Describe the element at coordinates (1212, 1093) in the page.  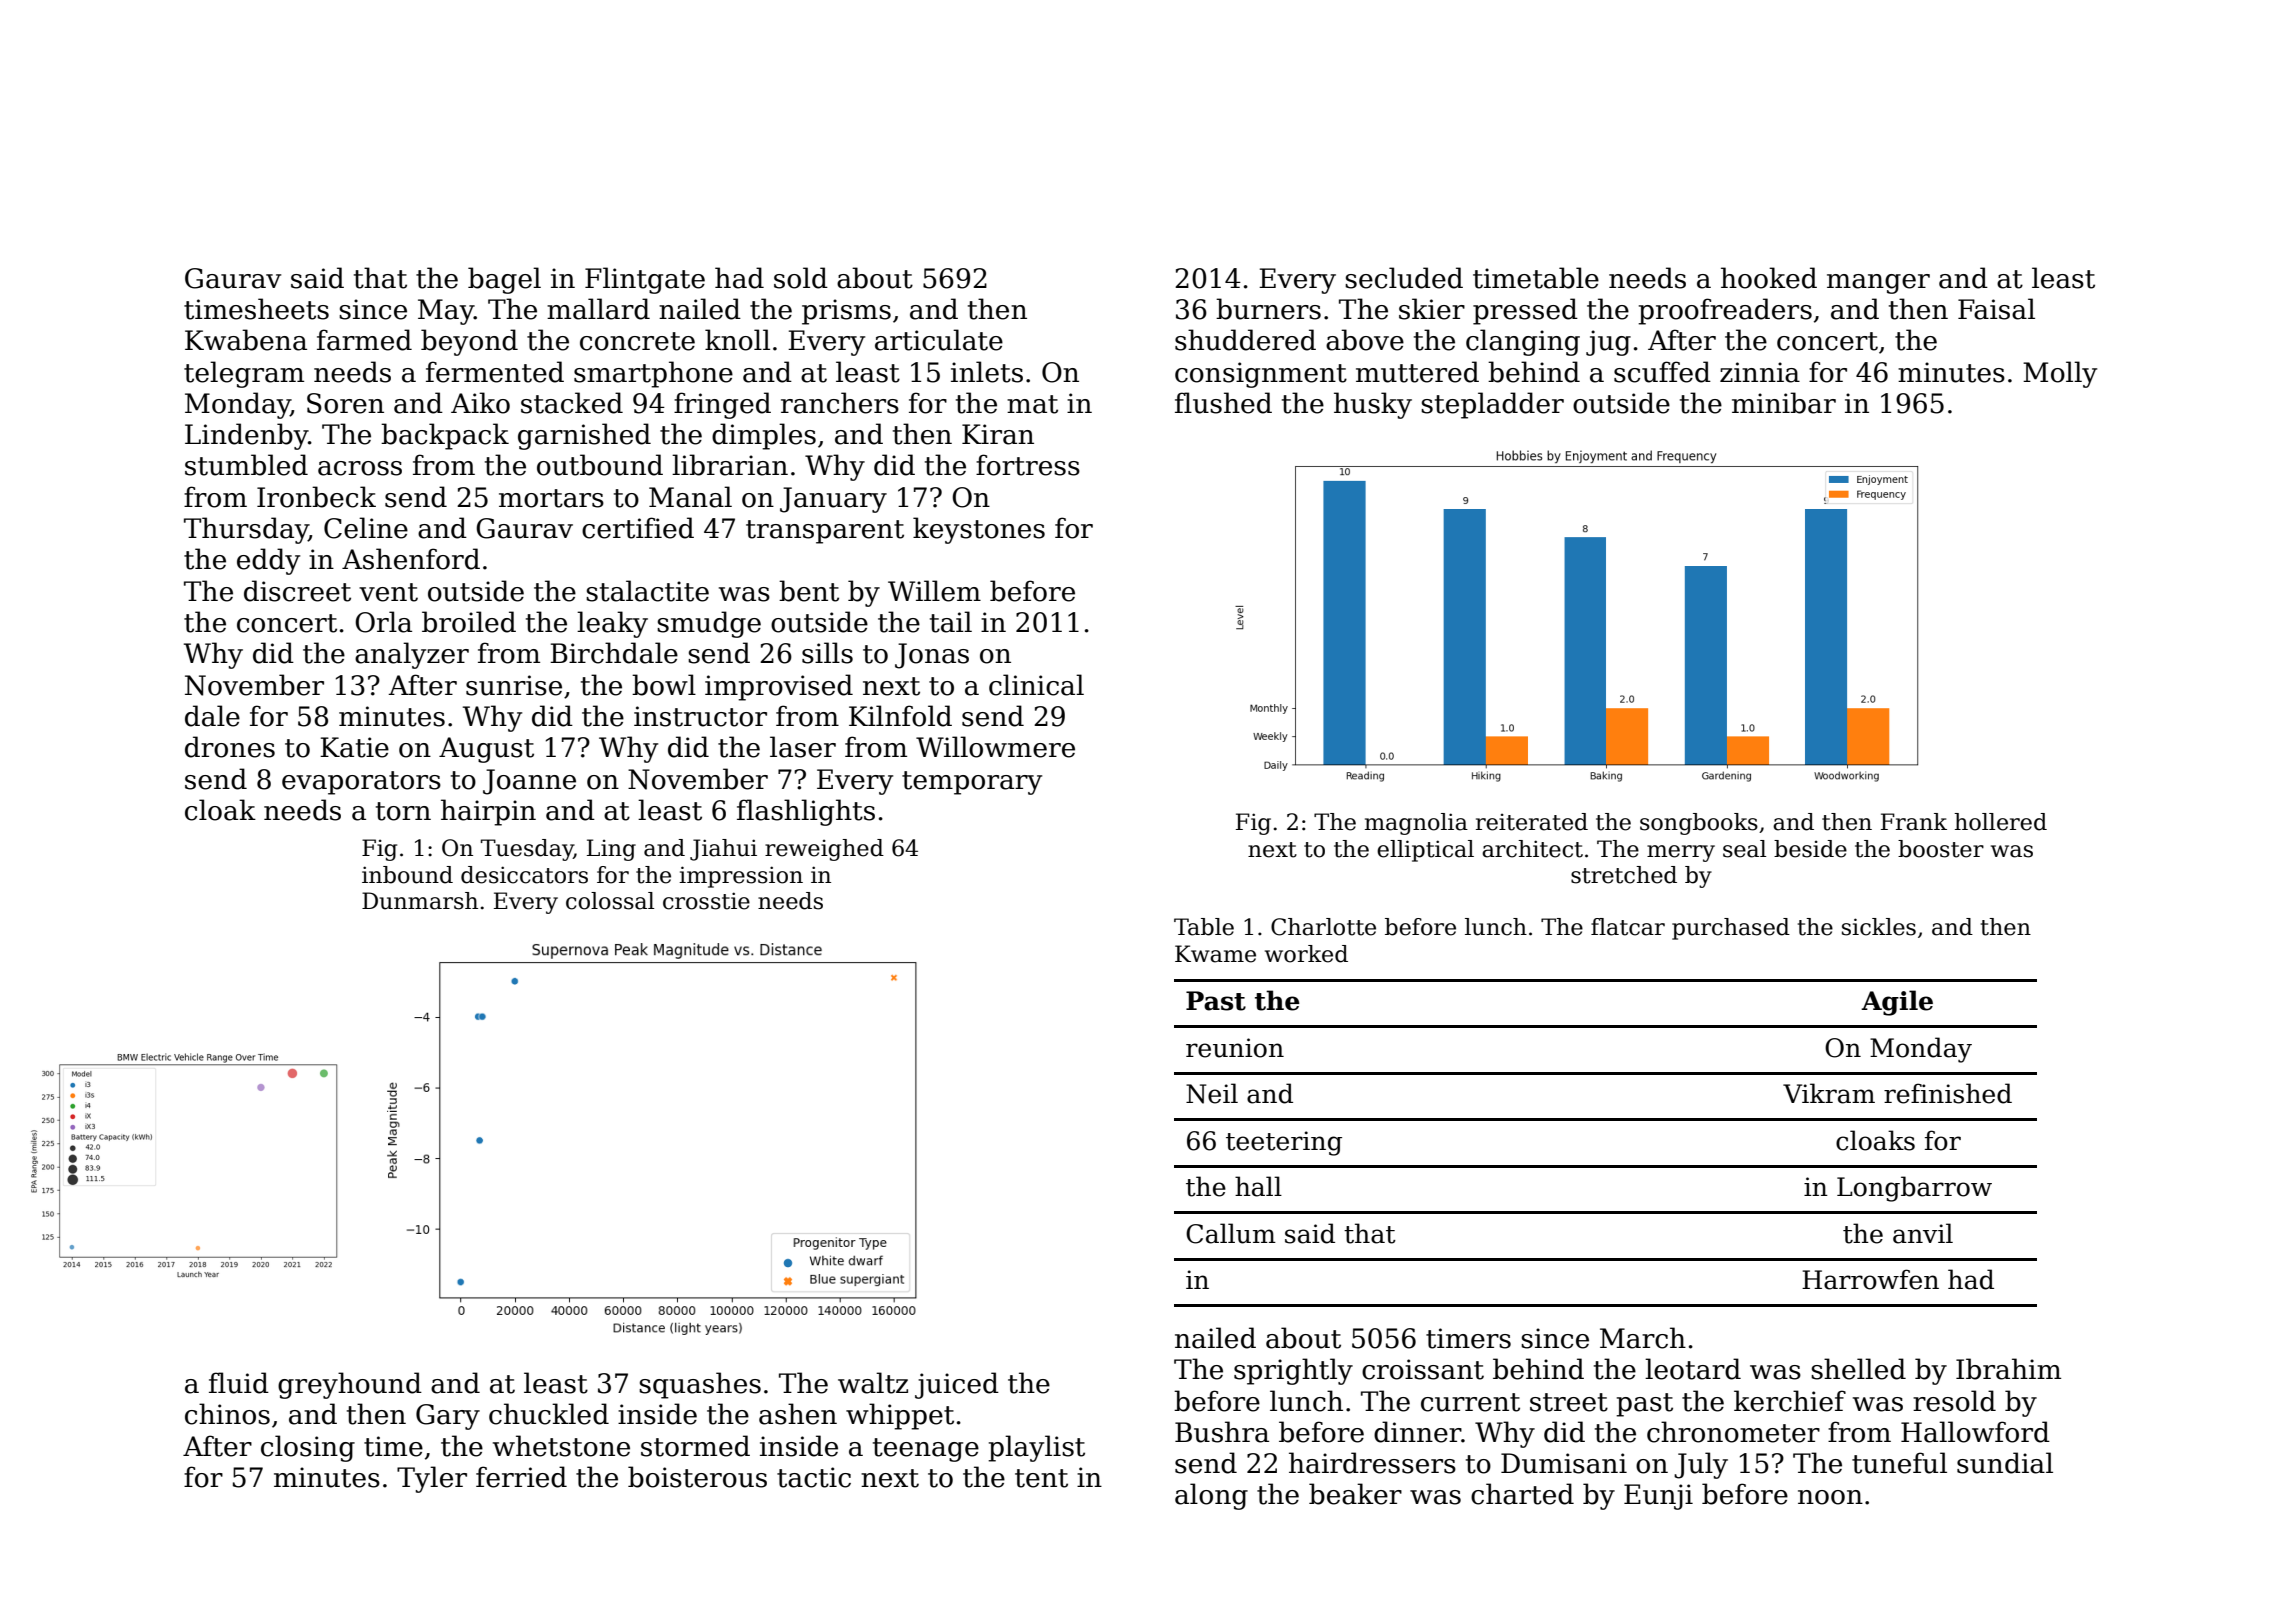
I see `Neil` at that location.
